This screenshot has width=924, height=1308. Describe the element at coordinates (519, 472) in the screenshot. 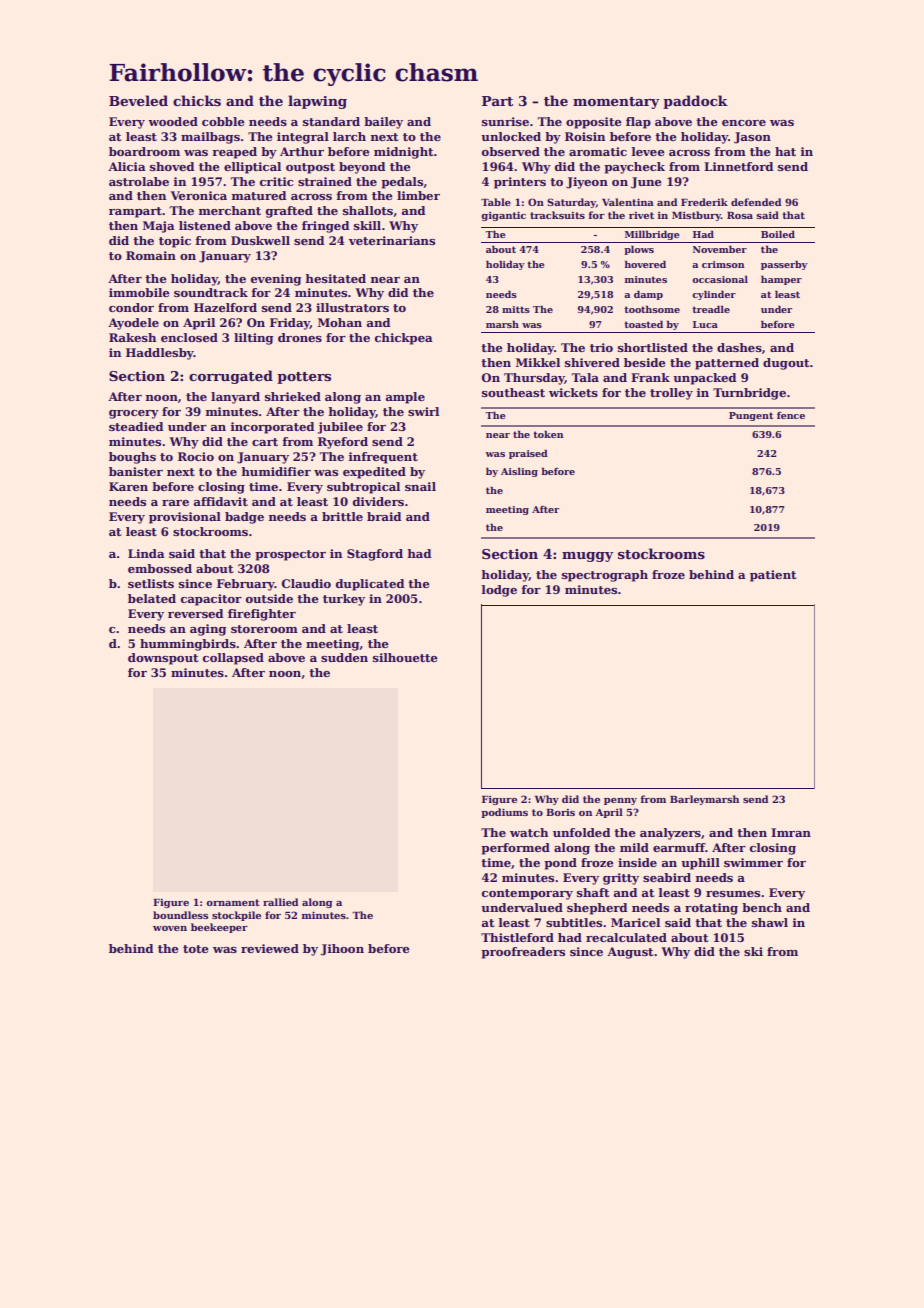

I see `Aisling` at that location.
